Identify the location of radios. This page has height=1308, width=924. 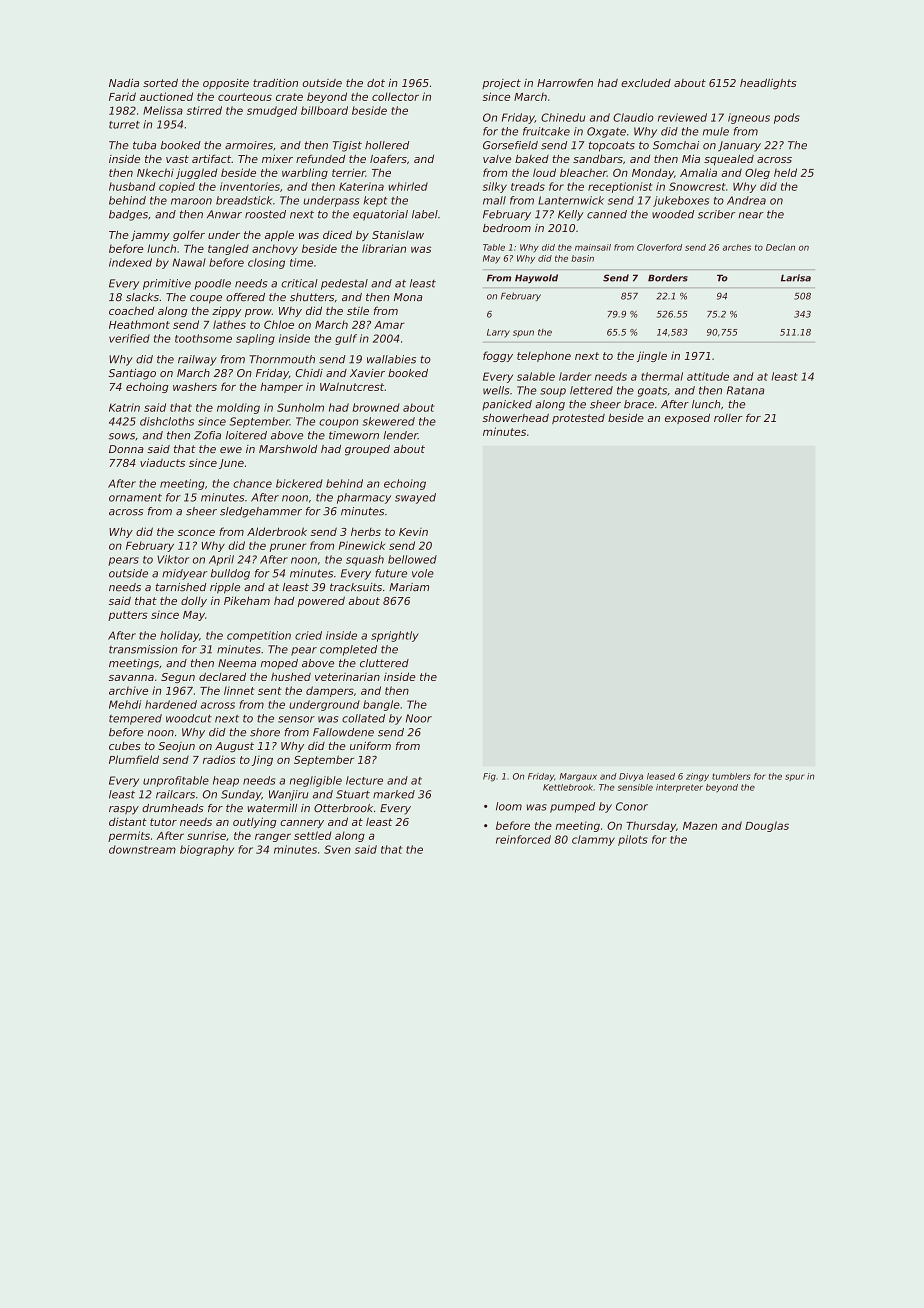
(219, 759).
